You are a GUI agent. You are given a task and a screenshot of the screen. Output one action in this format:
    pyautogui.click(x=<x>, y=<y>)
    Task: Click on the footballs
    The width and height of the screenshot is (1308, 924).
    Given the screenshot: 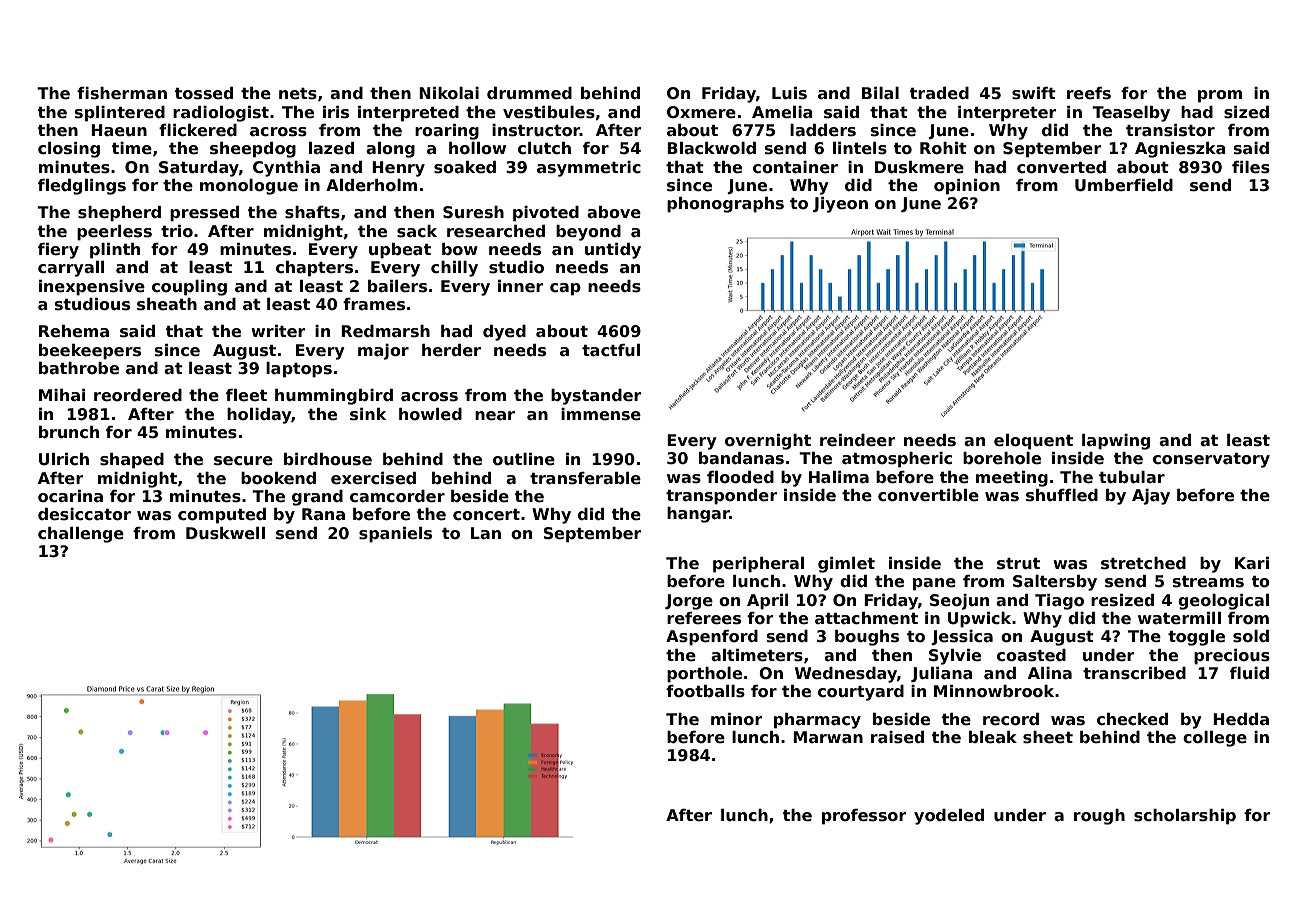 What is the action you would take?
    pyautogui.click(x=705, y=691)
